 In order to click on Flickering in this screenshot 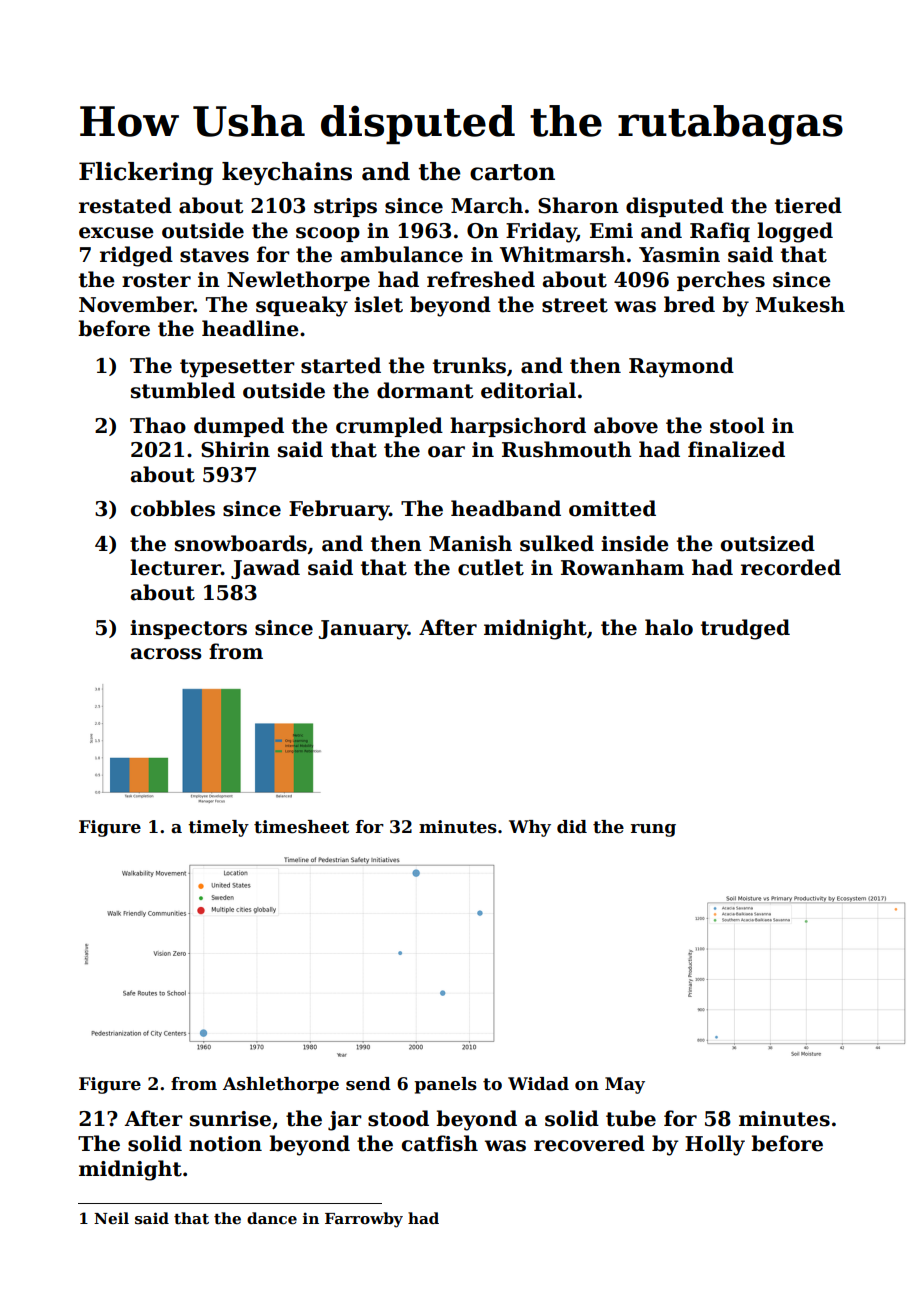, I will do `click(146, 173)`.
